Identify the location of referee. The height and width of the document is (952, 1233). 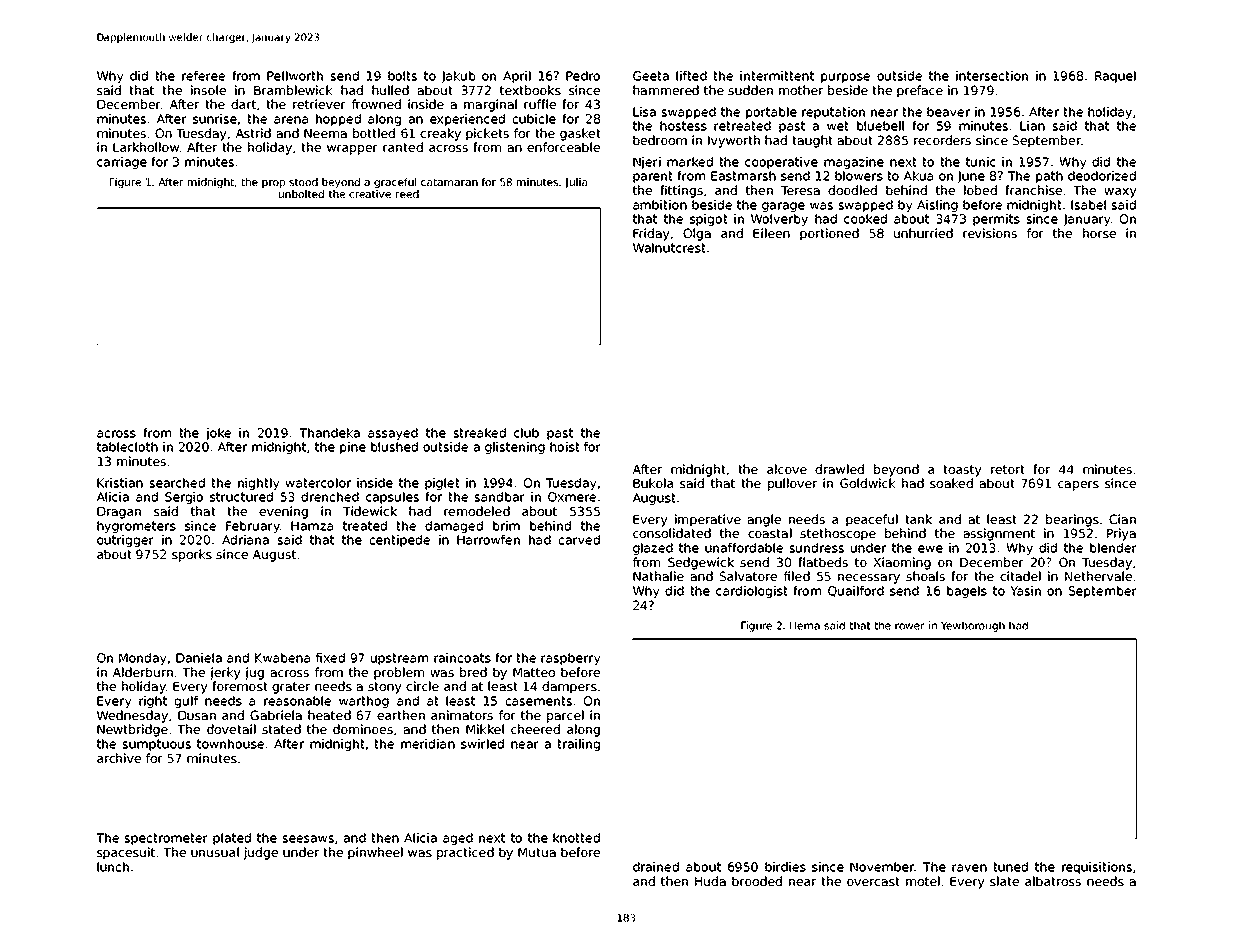
(203, 76).
